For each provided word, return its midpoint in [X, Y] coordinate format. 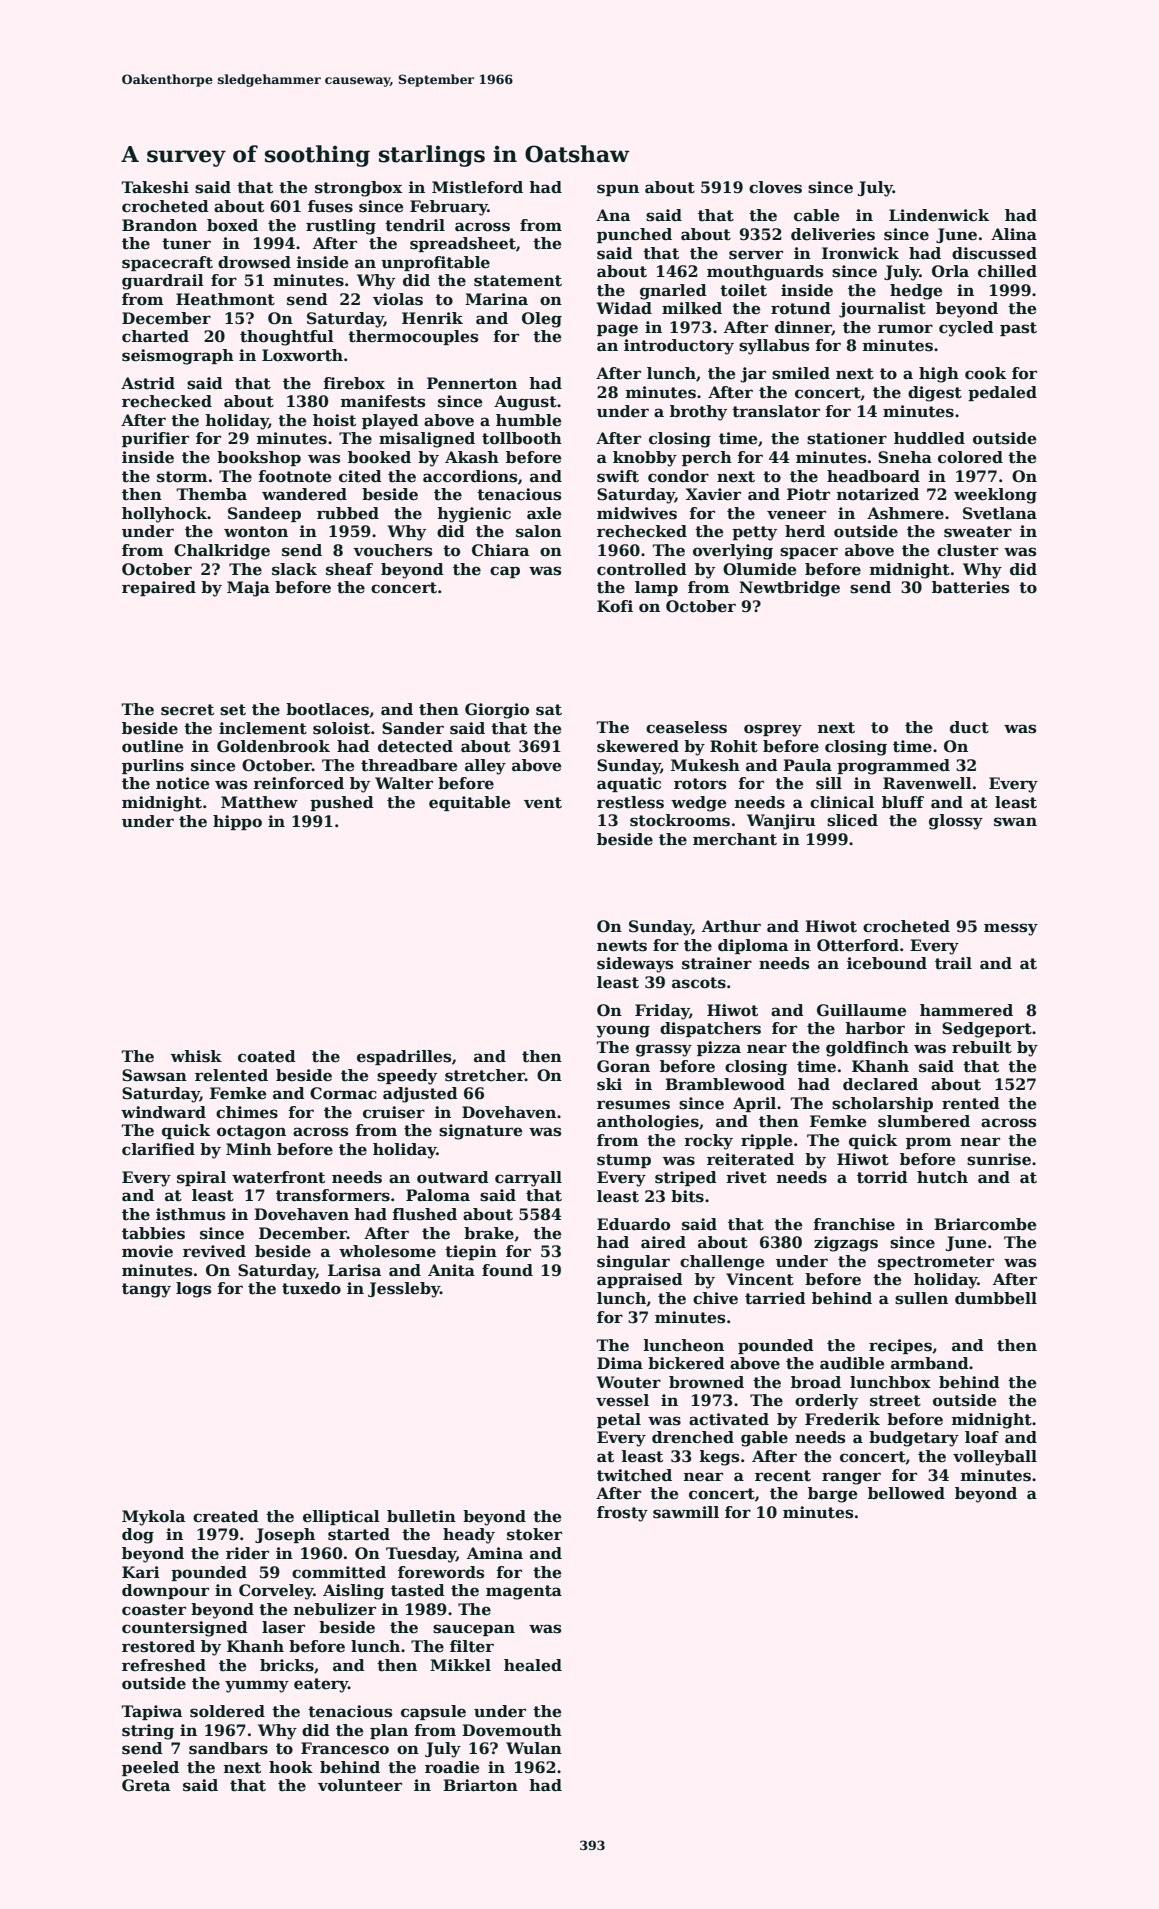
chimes [247, 1112]
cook [985, 373]
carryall [528, 1179]
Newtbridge [789, 589]
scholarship [882, 1104]
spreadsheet [463, 244]
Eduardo [633, 1224]
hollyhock [164, 515]
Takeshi [155, 187]
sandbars [228, 1748]
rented [971, 1103]
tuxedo [311, 1288]
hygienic [474, 515]
